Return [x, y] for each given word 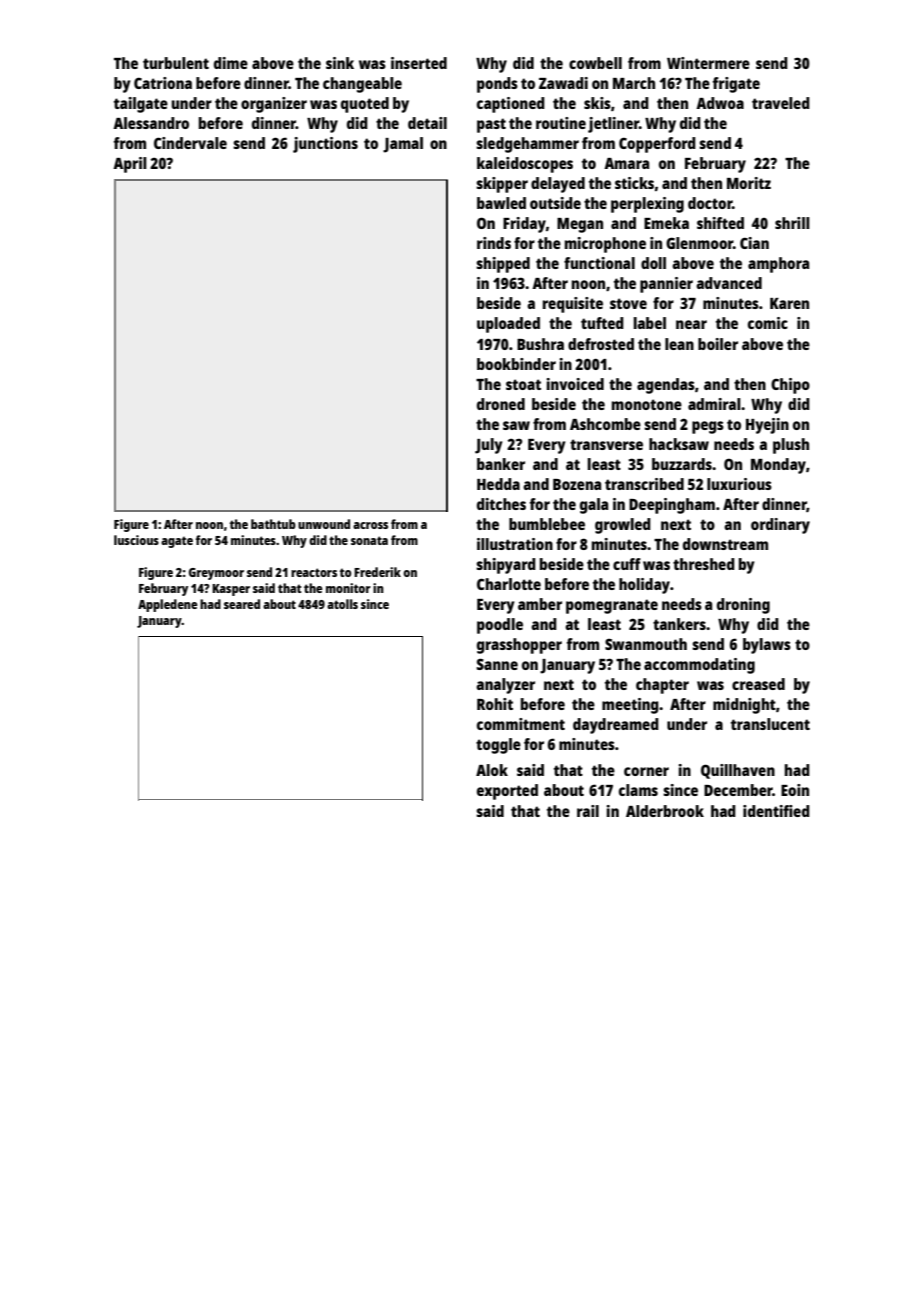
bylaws [767, 646]
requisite [573, 305]
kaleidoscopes [525, 165]
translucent [770, 724]
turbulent [176, 63]
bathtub [273, 524]
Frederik [377, 572]
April [130, 165]
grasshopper [519, 646]
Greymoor [216, 574]
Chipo [790, 386]
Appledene [168, 605]
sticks [634, 183]
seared [242, 604]
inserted [419, 63]
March [634, 83]
